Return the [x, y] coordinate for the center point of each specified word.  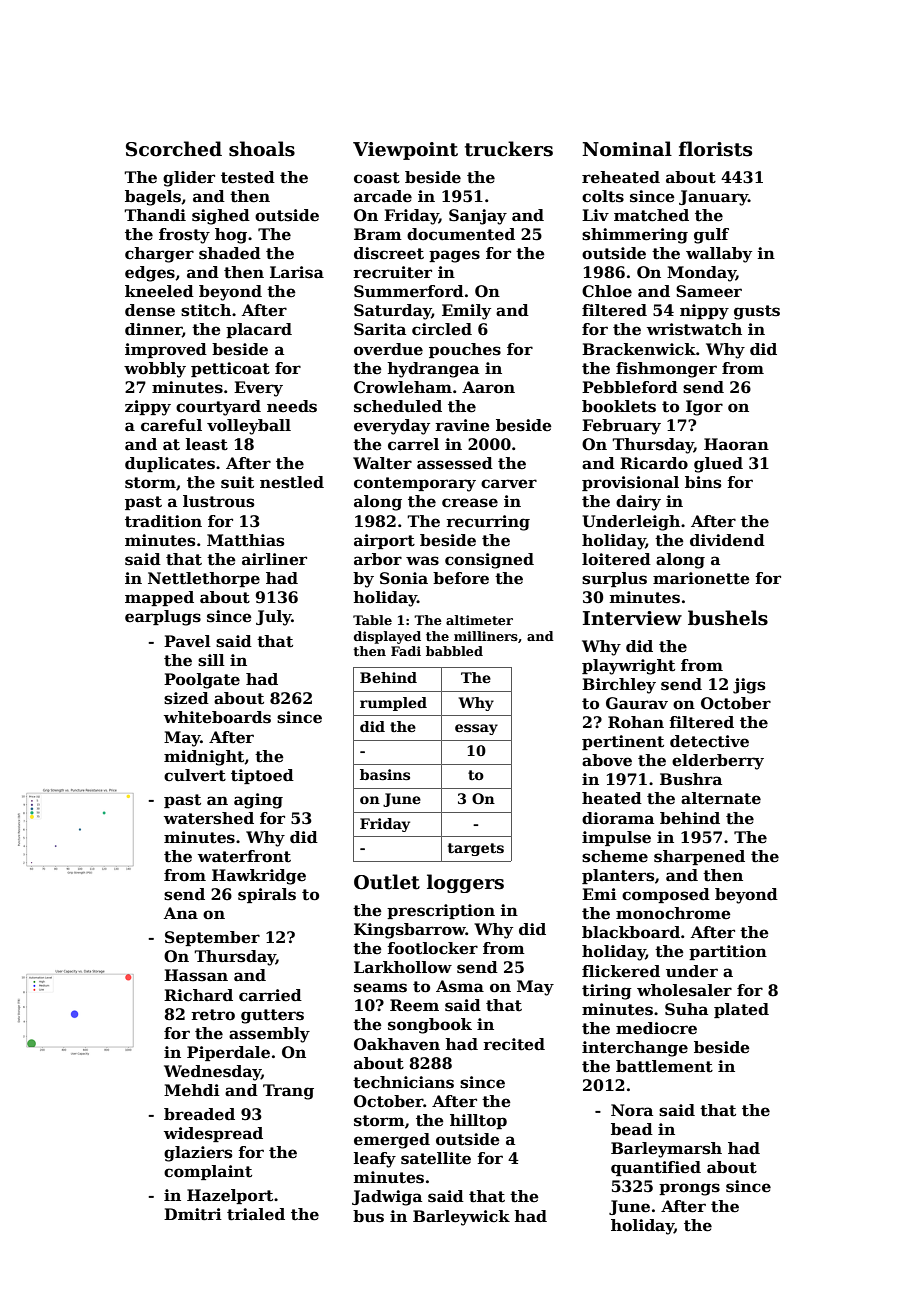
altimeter [479, 620]
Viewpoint [405, 151]
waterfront [244, 856]
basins [385, 774]
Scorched [174, 149]
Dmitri [193, 1214]
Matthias [245, 540]
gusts [757, 312]
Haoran [736, 444]
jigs [749, 686]
